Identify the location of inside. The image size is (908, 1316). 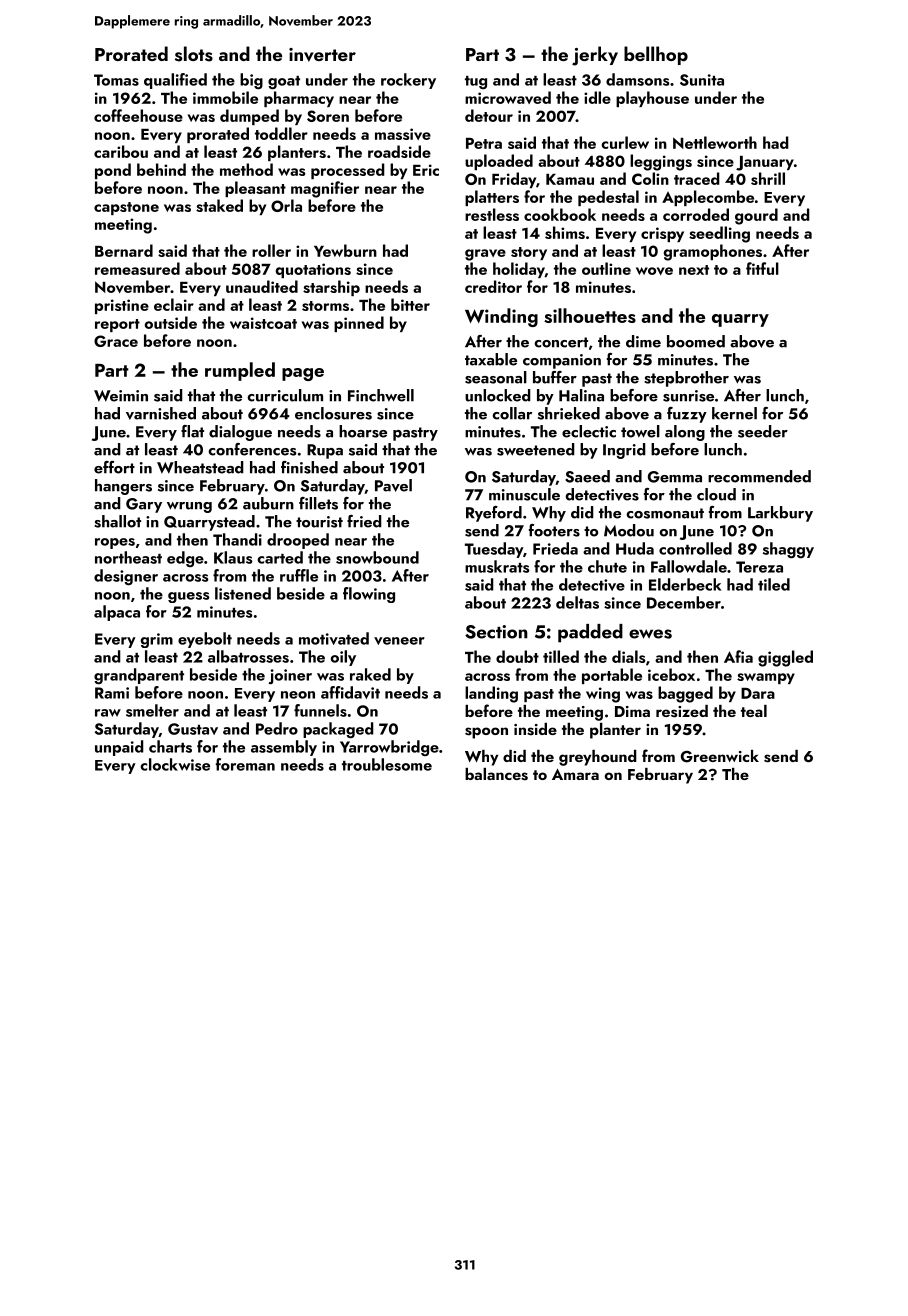
(535, 729).
